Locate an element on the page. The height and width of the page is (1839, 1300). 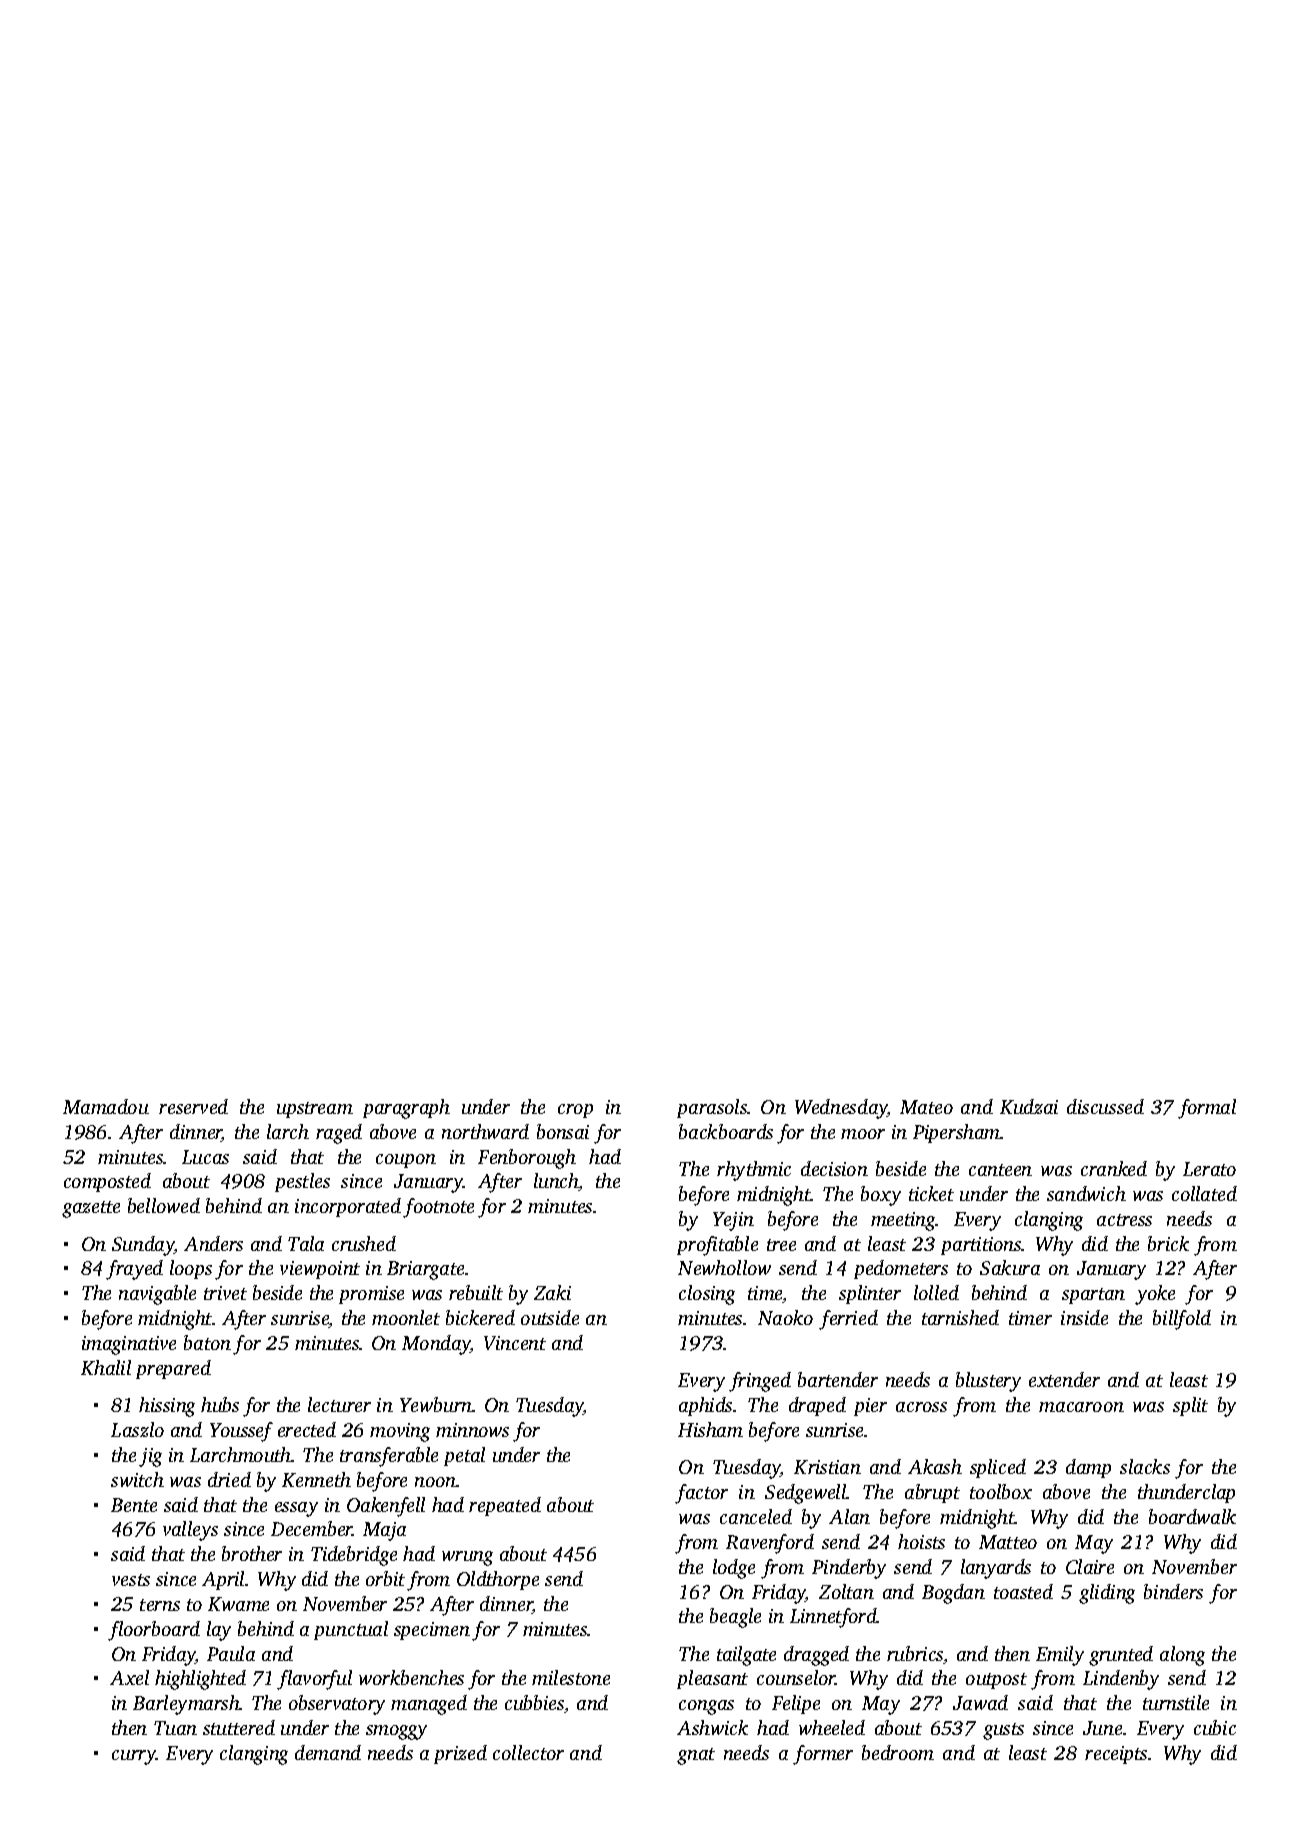
draped is located at coordinates (817, 1406).
